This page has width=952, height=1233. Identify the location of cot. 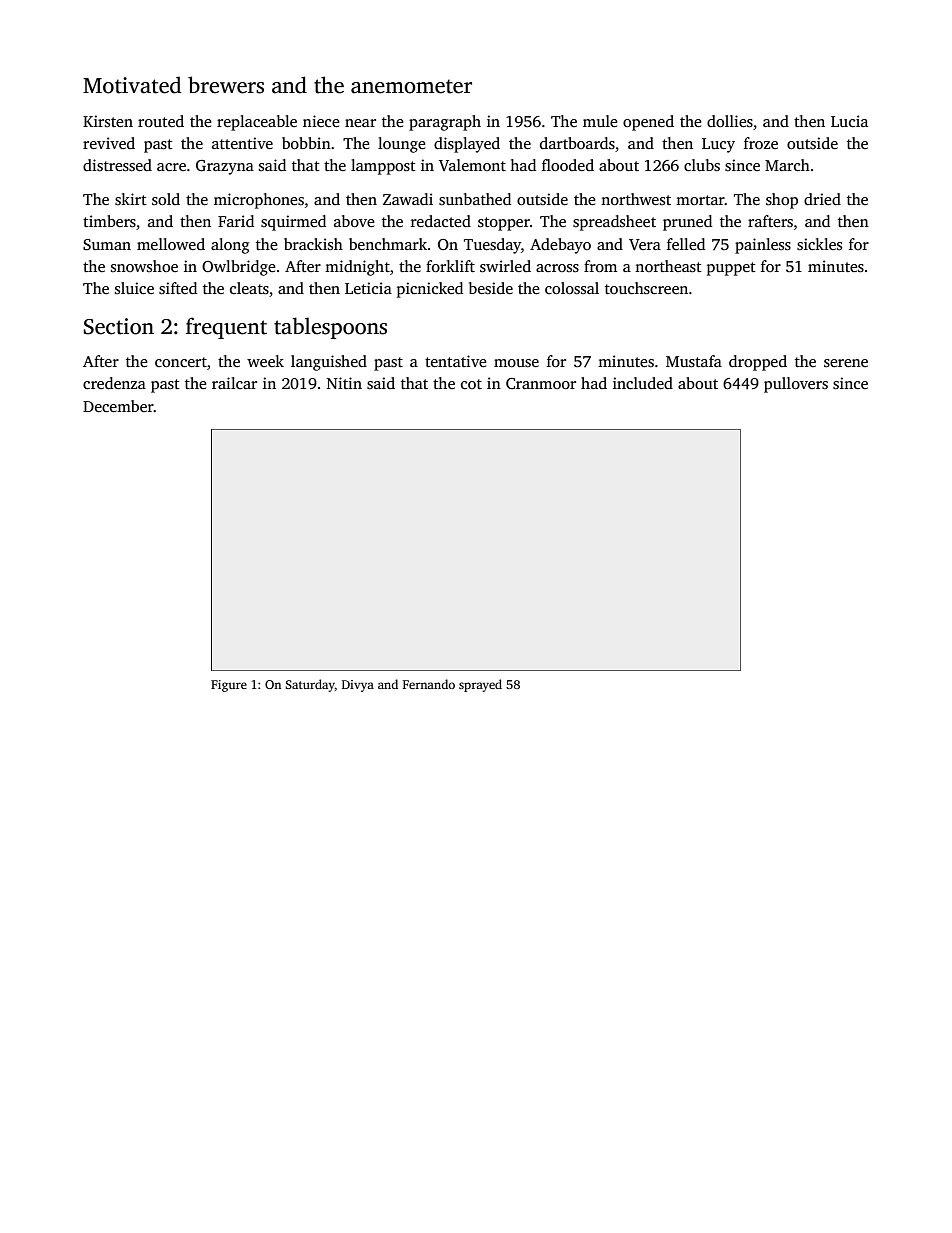
(471, 384).
